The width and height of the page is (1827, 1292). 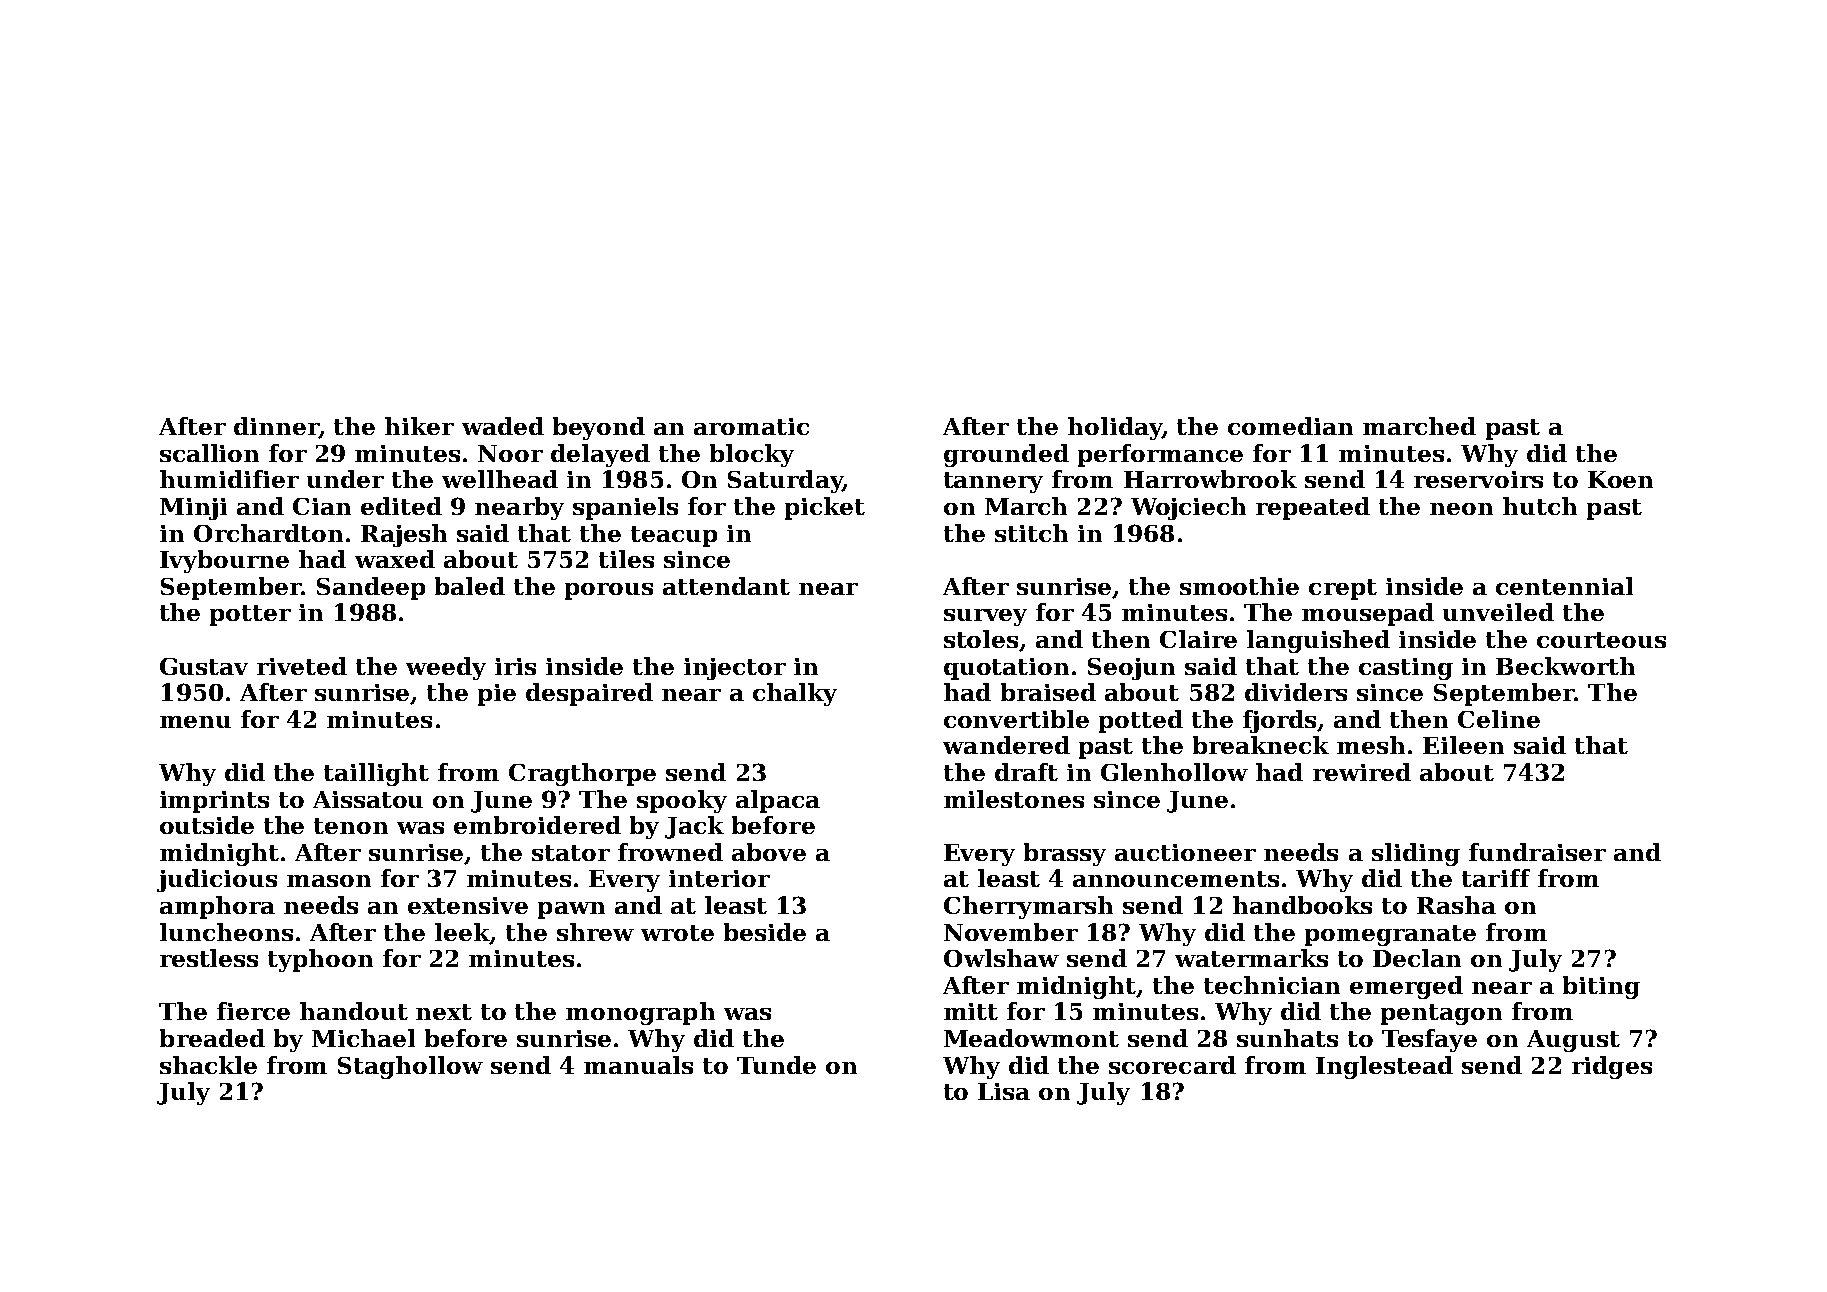 I want to click on emerged, so click(x=1406, y=987).
